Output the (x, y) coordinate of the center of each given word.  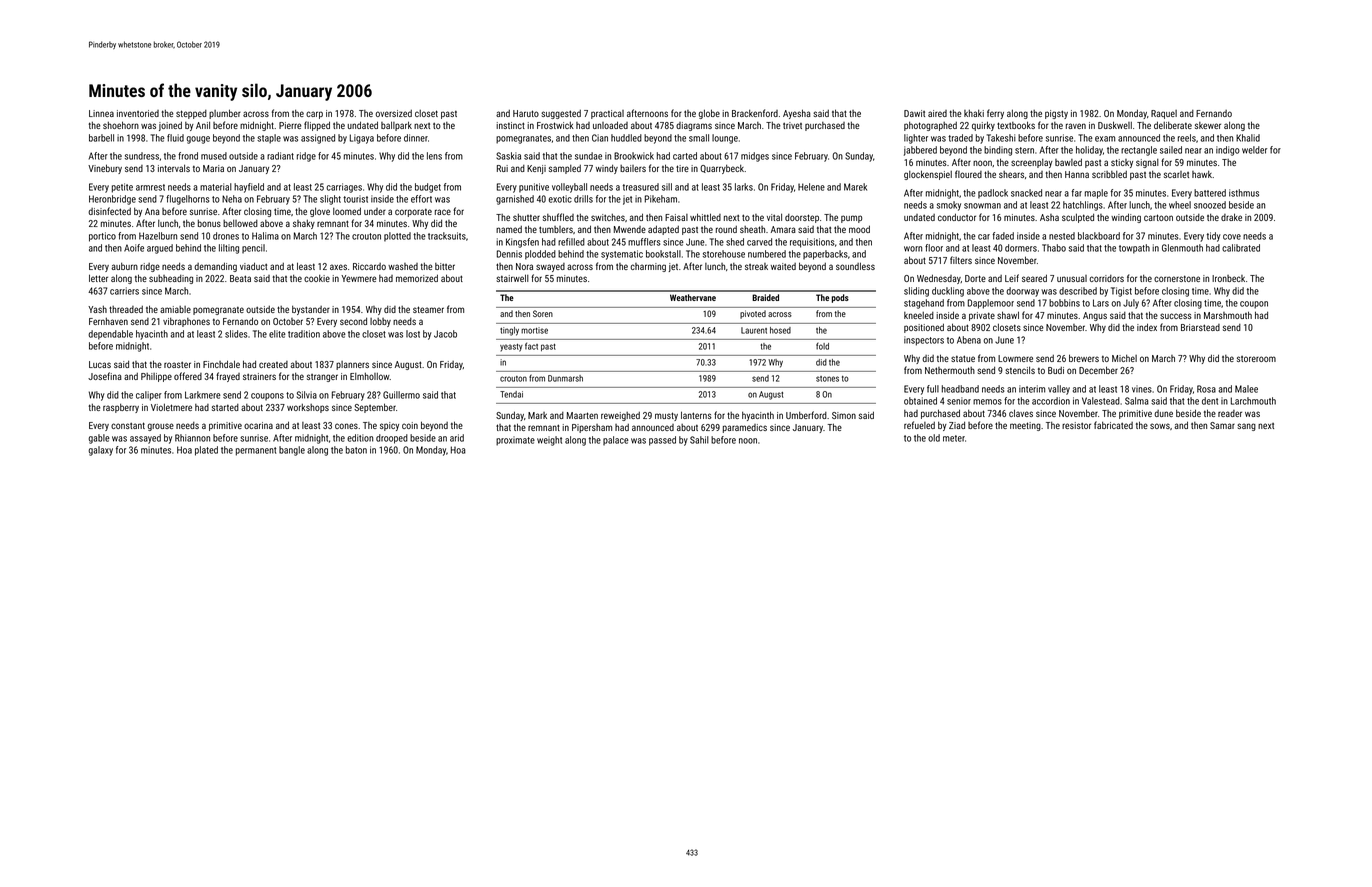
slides (236, 334)
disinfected (109, 211)
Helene (811, 187)
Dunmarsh (565, 378)
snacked (1026, 193)
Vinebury (105, 169)
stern (1024, 150)
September (375, 408)
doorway (1022, 292)
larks (744, 187)
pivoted (753, 314)
